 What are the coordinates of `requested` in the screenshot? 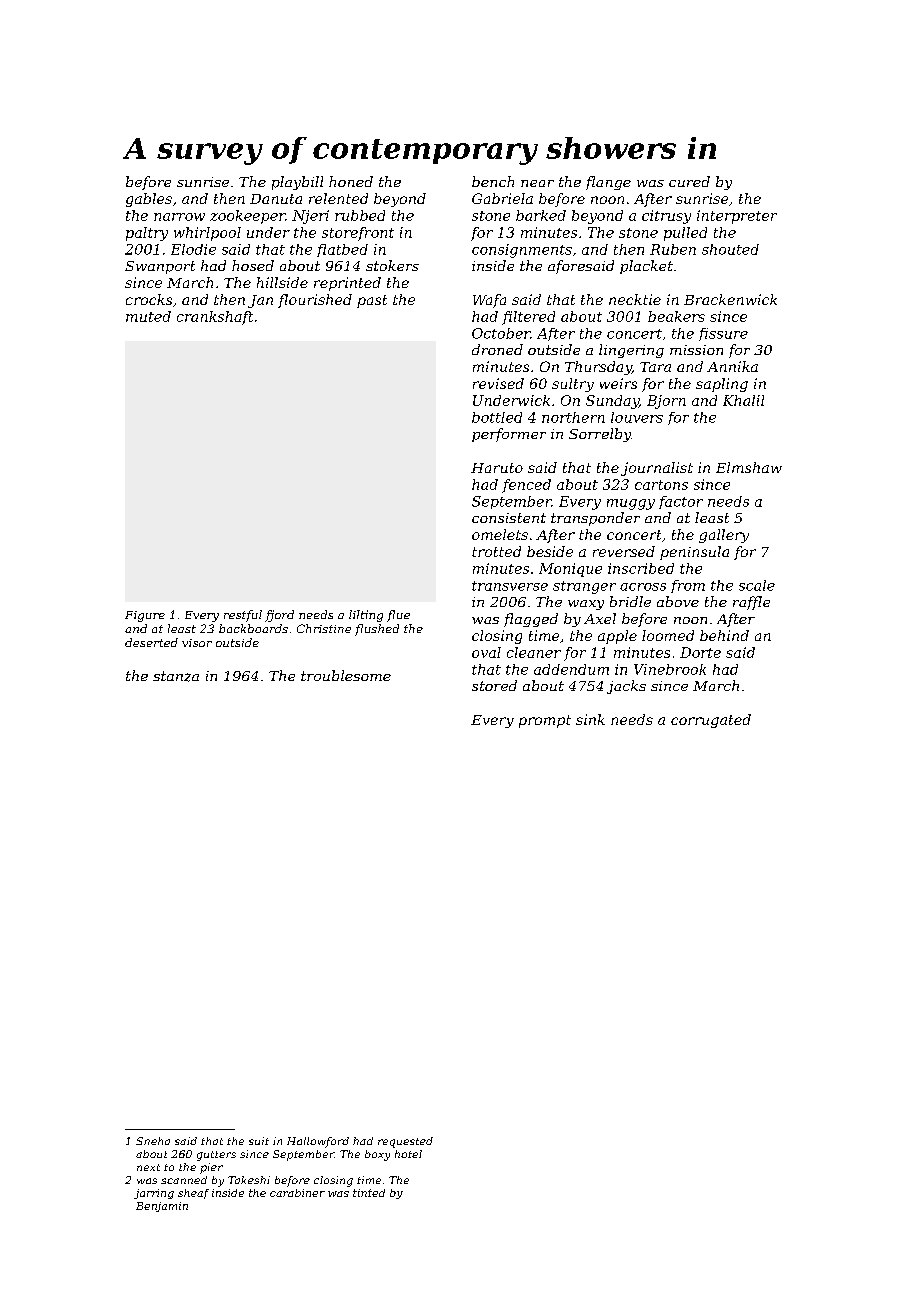 It's located at (405, 1142).
